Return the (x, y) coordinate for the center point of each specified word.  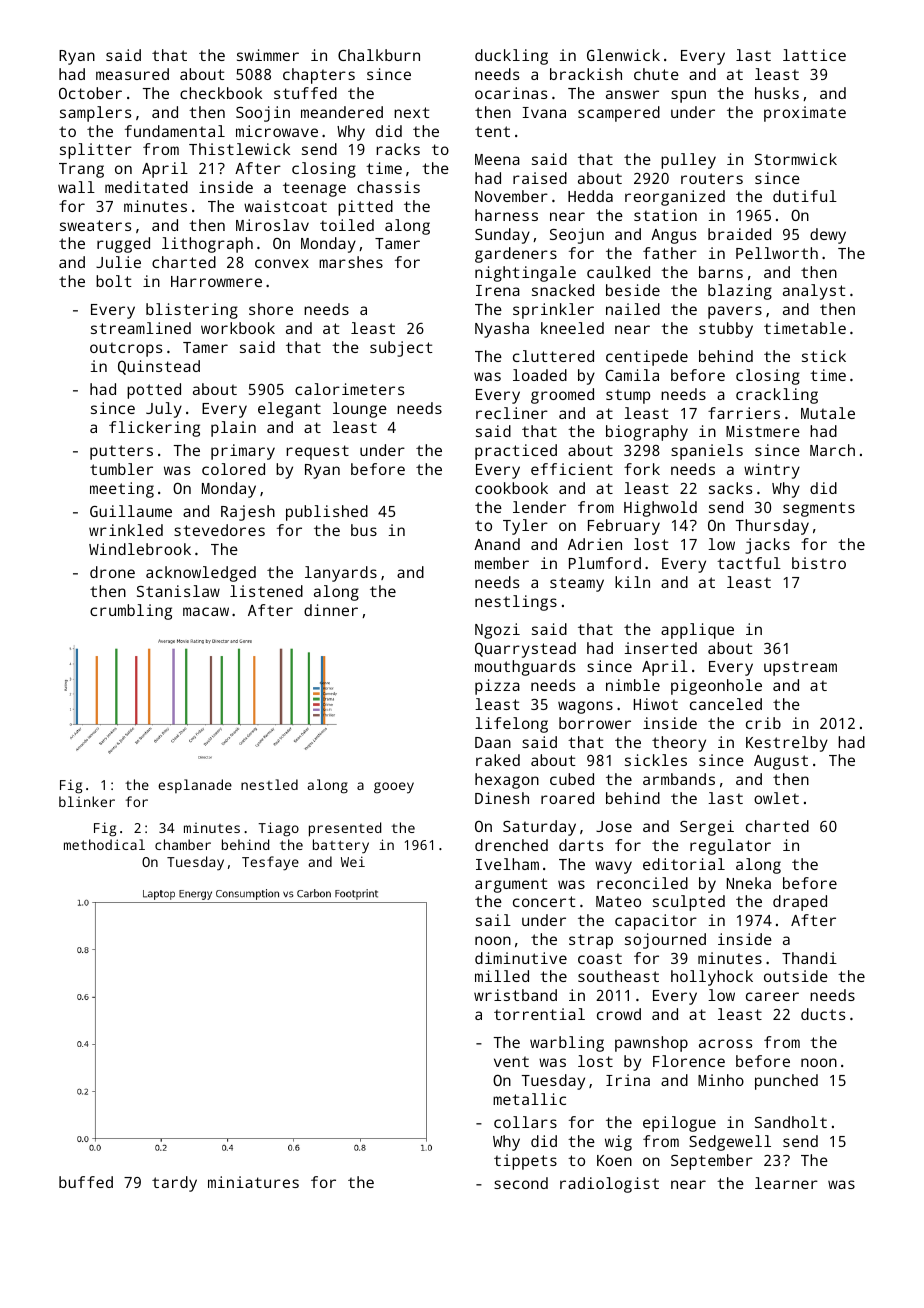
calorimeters (349, 389)
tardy (174, 1184)
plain (233, 429)
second (521, 1183)
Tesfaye (270, 863)
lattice (814, 55)
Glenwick (623, 55)
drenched (511, 845)
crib (763, 723)
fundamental (175, 131)
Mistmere (763, 431)
